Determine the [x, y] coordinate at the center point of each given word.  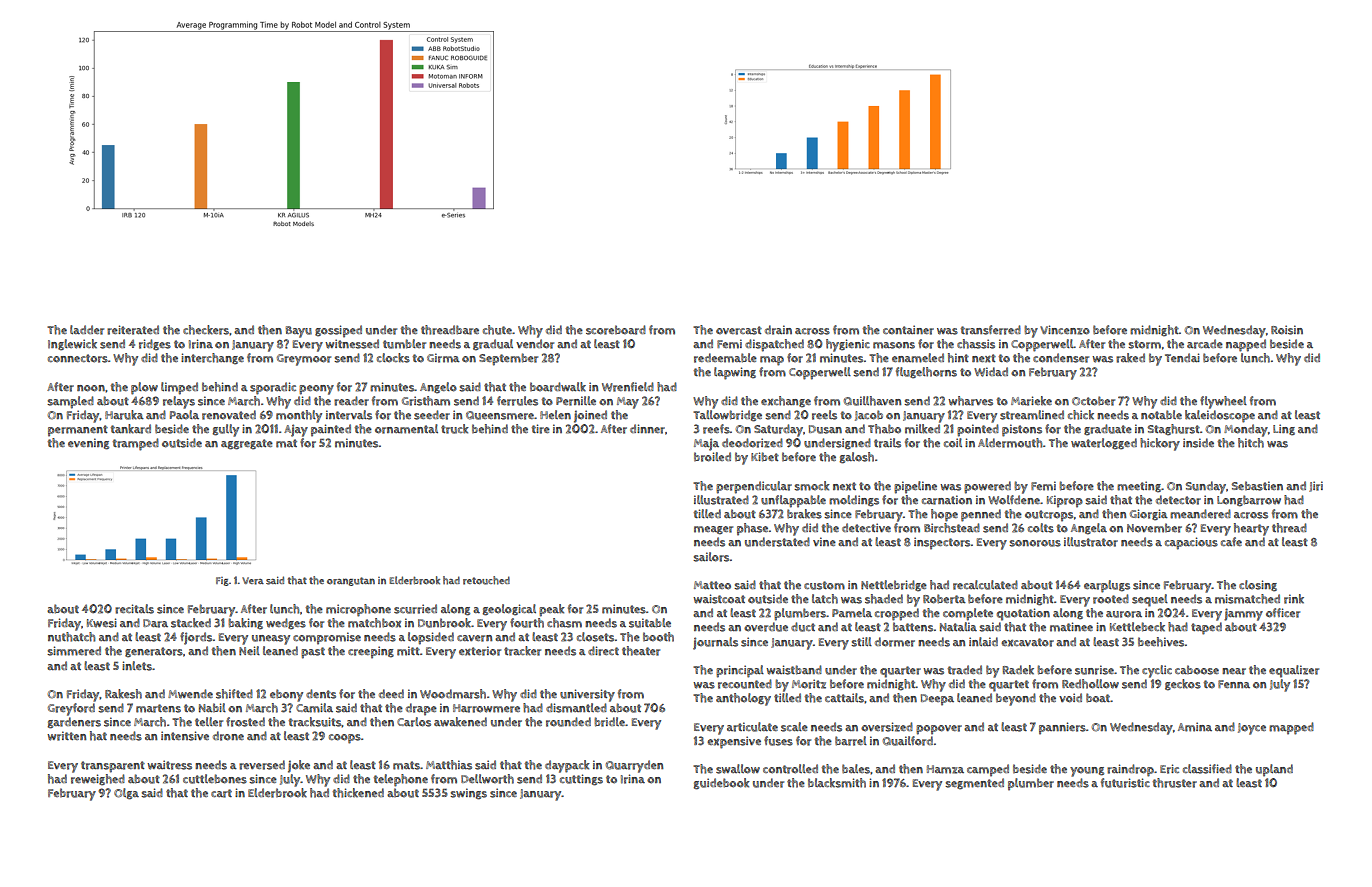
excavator [1027, 642]
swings [468, 794]
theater [641, 651]
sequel [1150, 600]
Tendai [1182, 357]
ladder [87, 330]
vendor [535, 344]
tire [540, 429]
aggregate [247, 444]
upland [1274, 770]
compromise [327, 638]
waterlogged [1104, 444]
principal [740, 671]
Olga [126, 794]
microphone [358, 610]
